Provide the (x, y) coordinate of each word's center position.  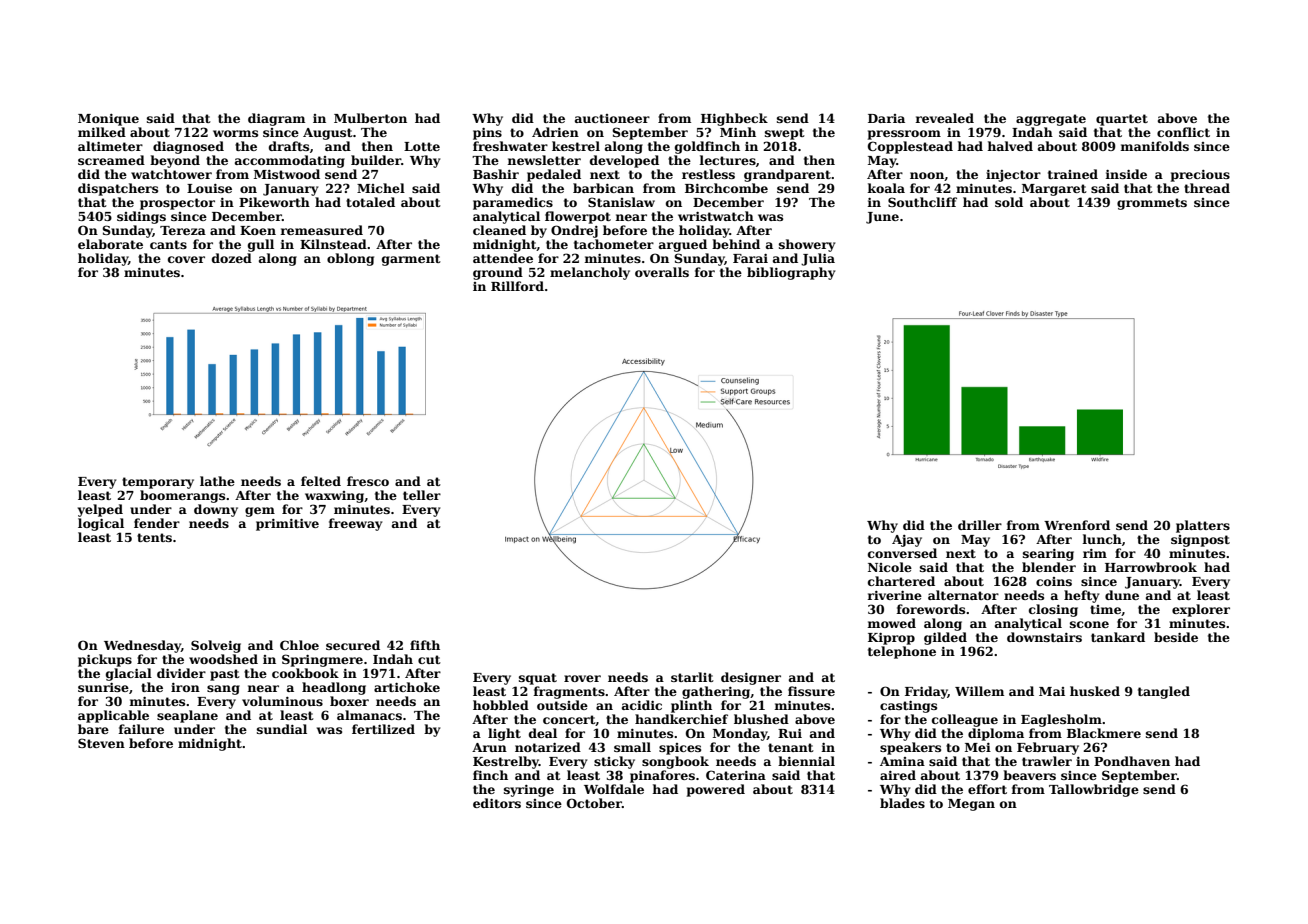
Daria (886, 118)
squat (538, 679)
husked (1095, 691)
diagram (276, 119)
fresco (368, 481)
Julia (818, 259)
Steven (101, 743)
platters (1203, 526)
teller (422, 495)
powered (716, 790)
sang (223, 690)
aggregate (1051, 120)
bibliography (791, 273)
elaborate (110, 244)
